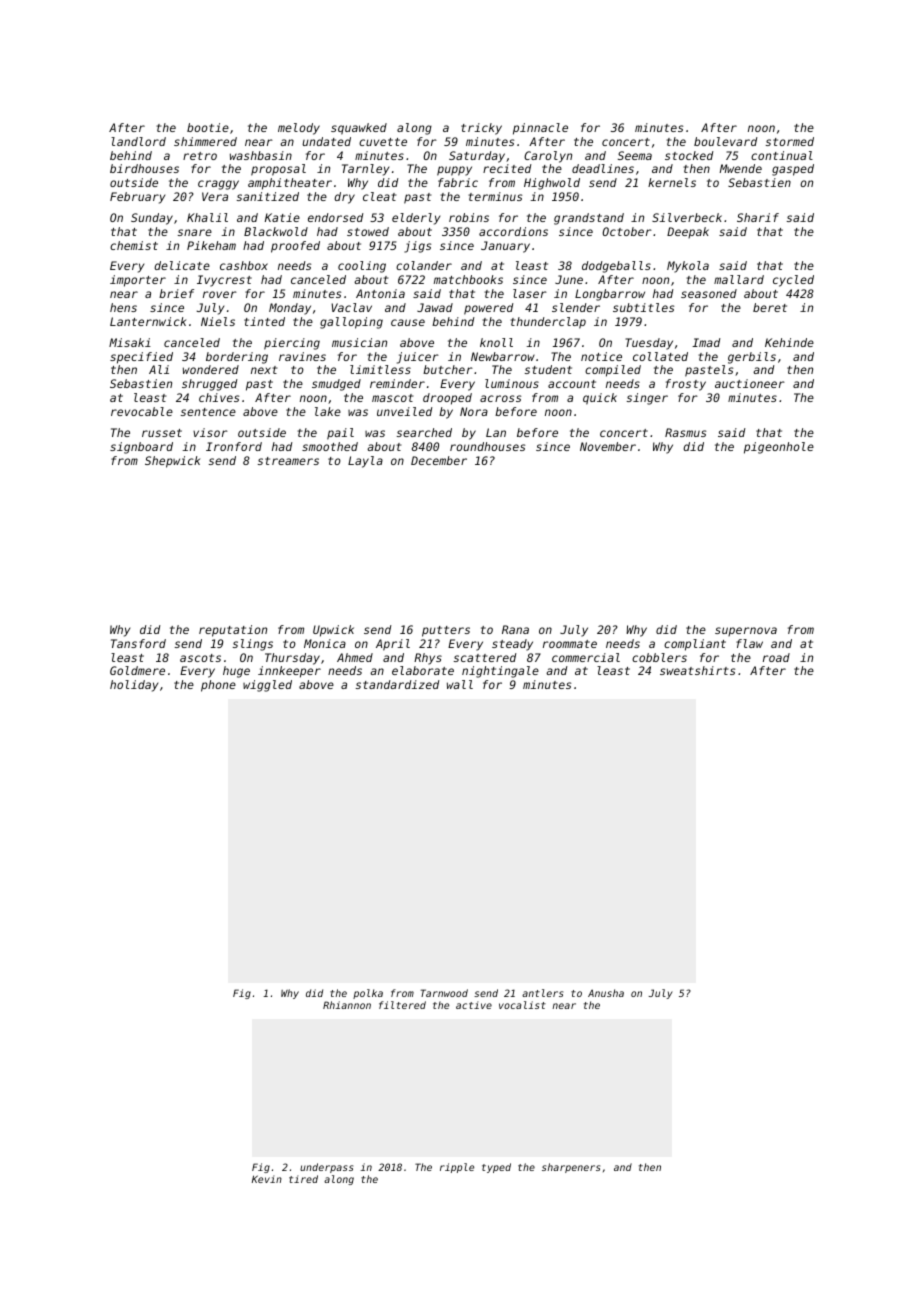 The width and height of the screenshot is (924, 1308). What do you see at coordinates (439, 460) in the screenshot?
I see `December` at bounding box center [439, 460].
